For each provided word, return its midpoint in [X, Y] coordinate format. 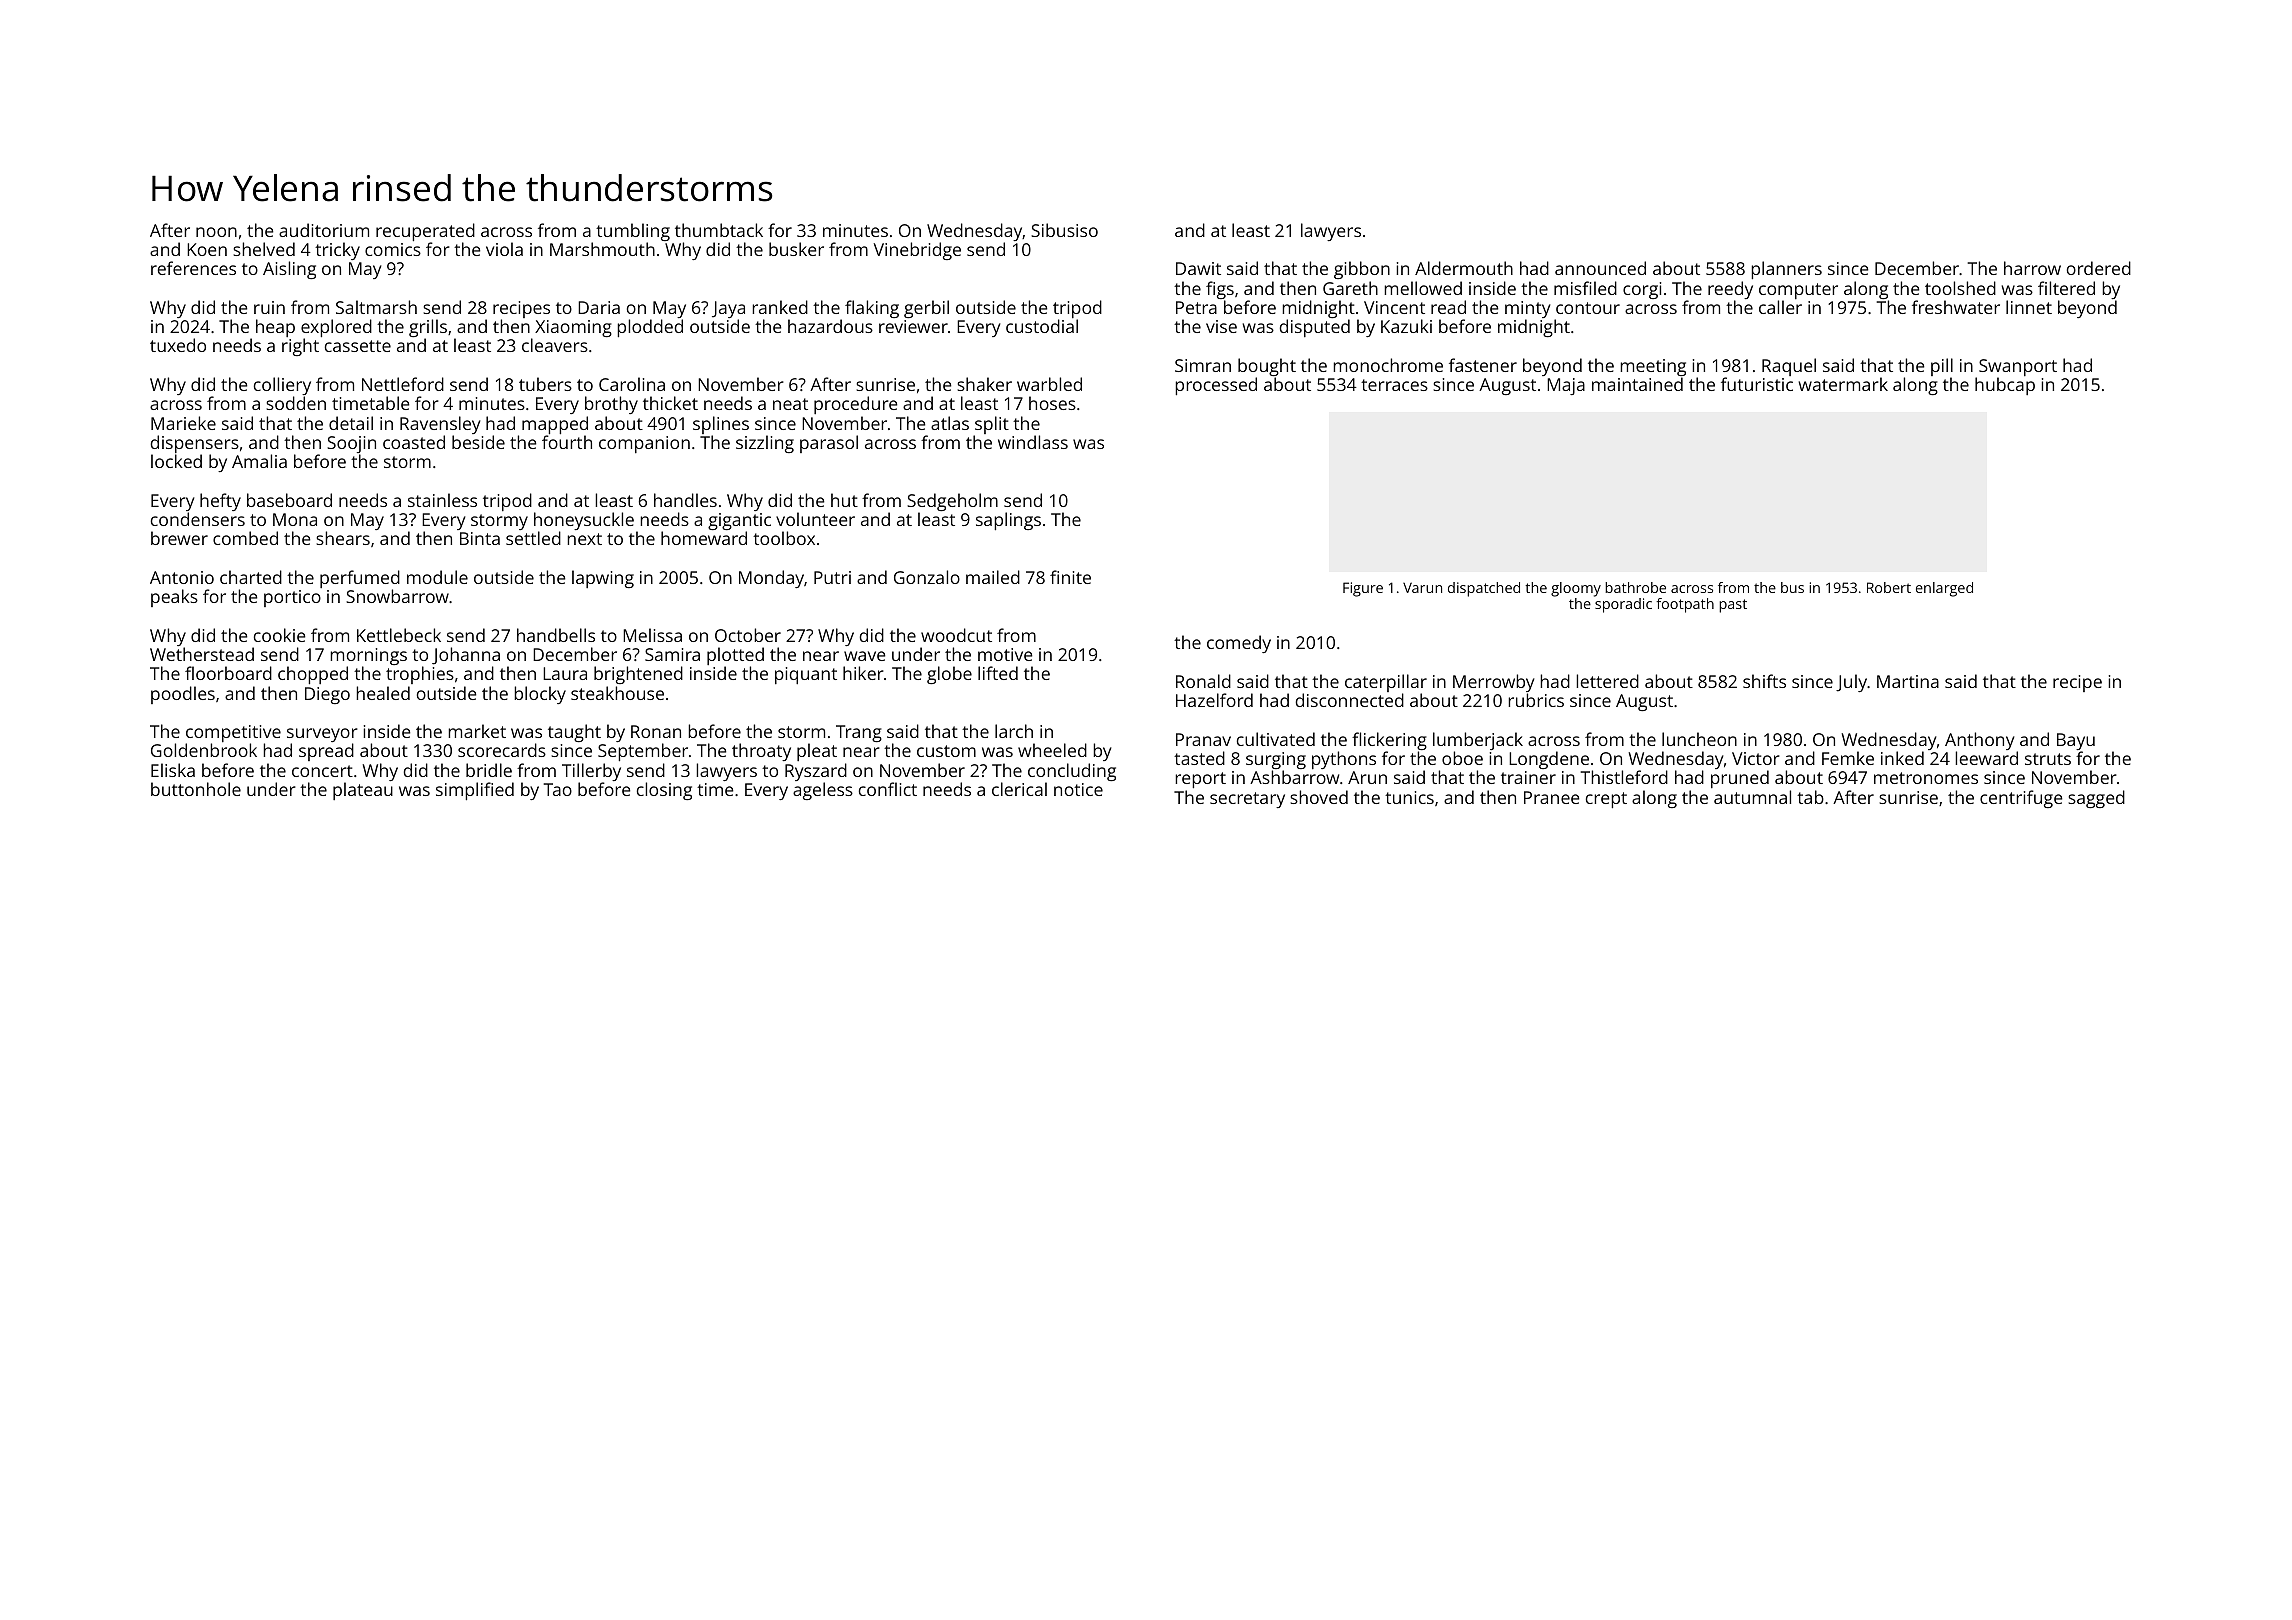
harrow [2032, 268]
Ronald [1203, 681]
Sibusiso [1064, 230]
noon [216, 232]
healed [383, 693]
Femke [1848, 758]
